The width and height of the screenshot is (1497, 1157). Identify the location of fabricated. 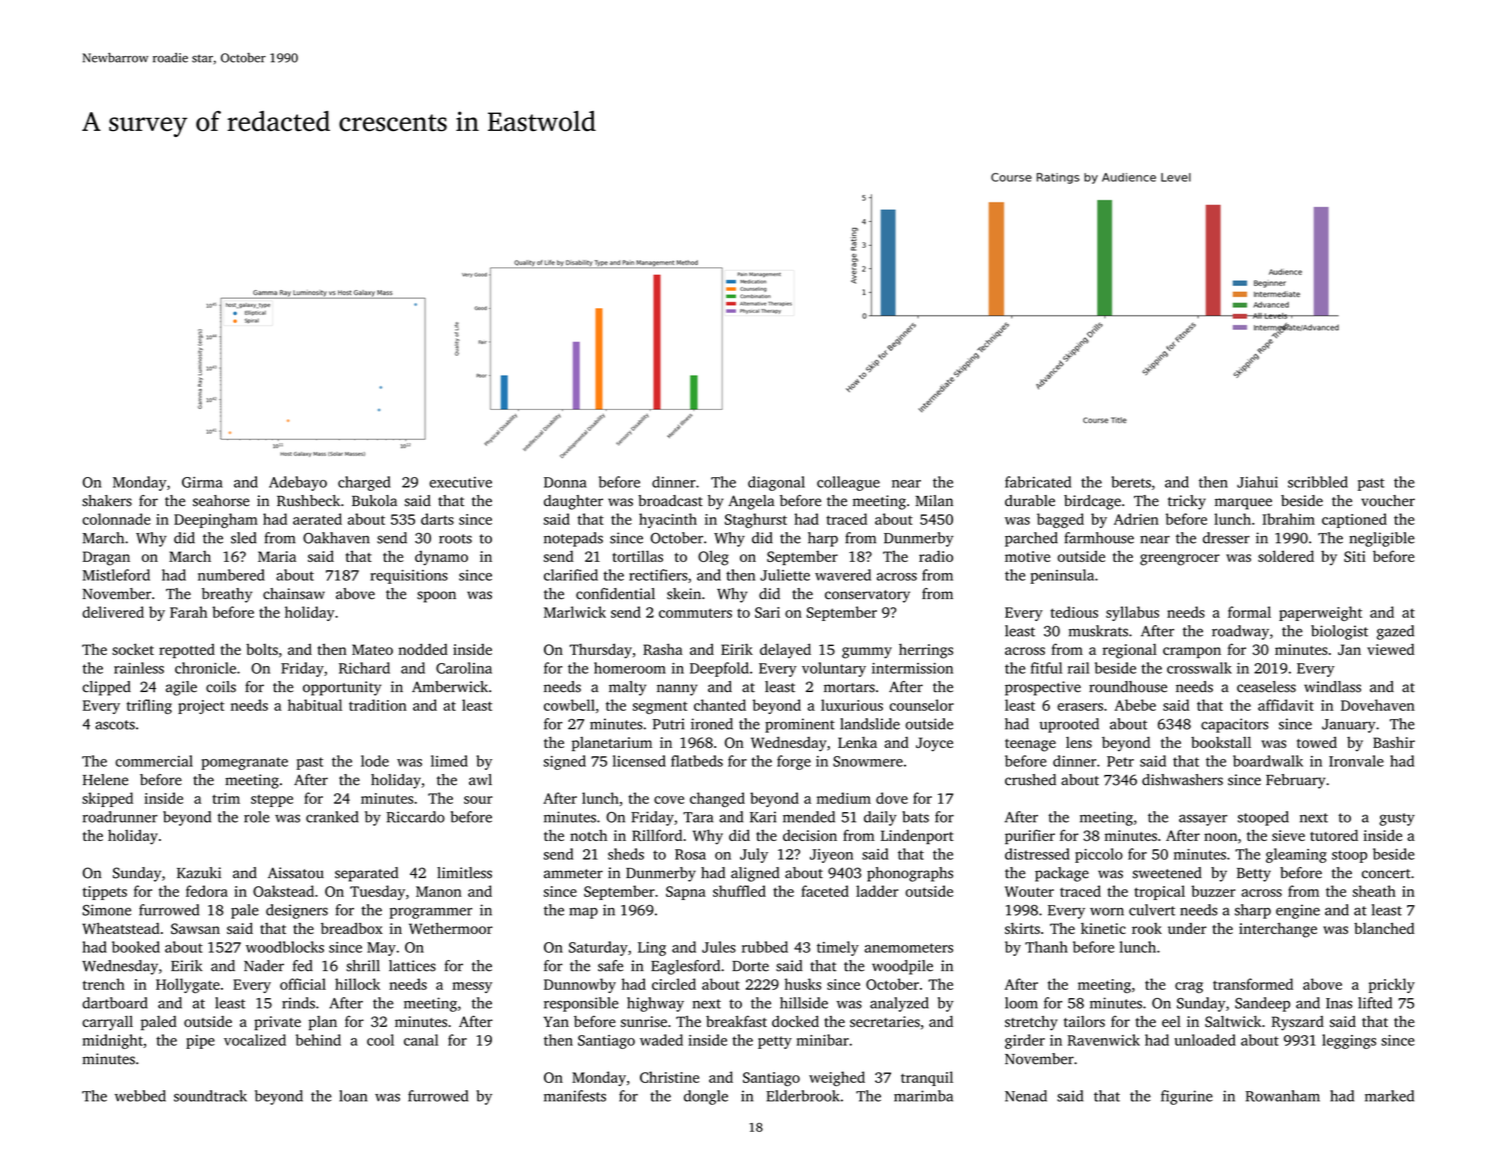
(1038, 482).
